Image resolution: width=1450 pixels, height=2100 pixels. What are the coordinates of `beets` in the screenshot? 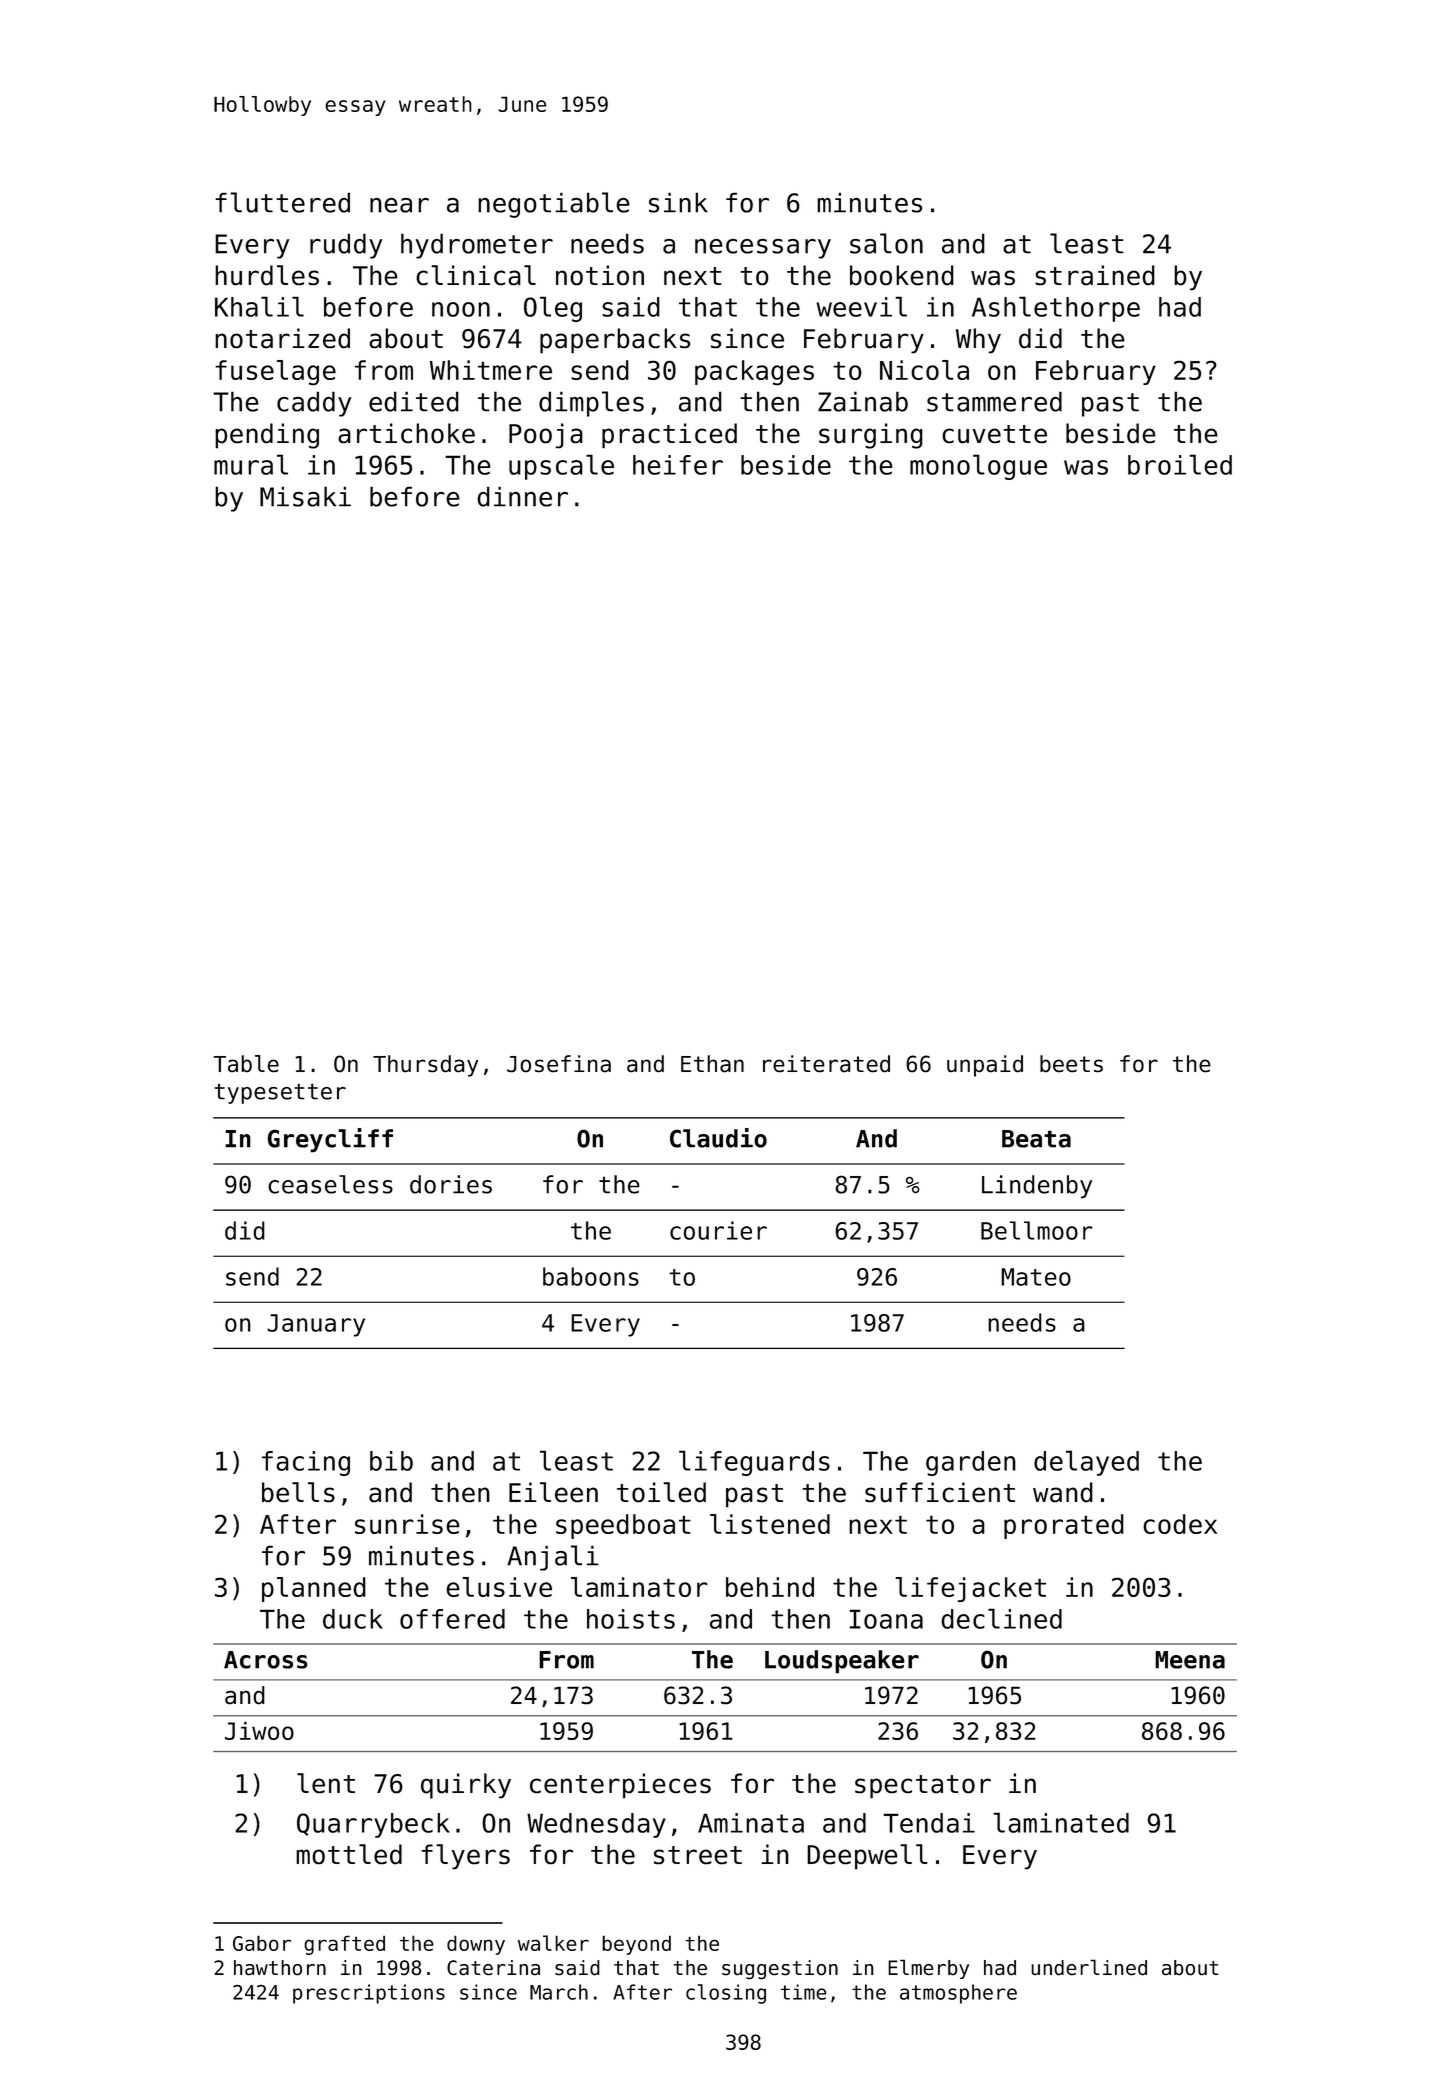 It's located at (1071, 1063).
